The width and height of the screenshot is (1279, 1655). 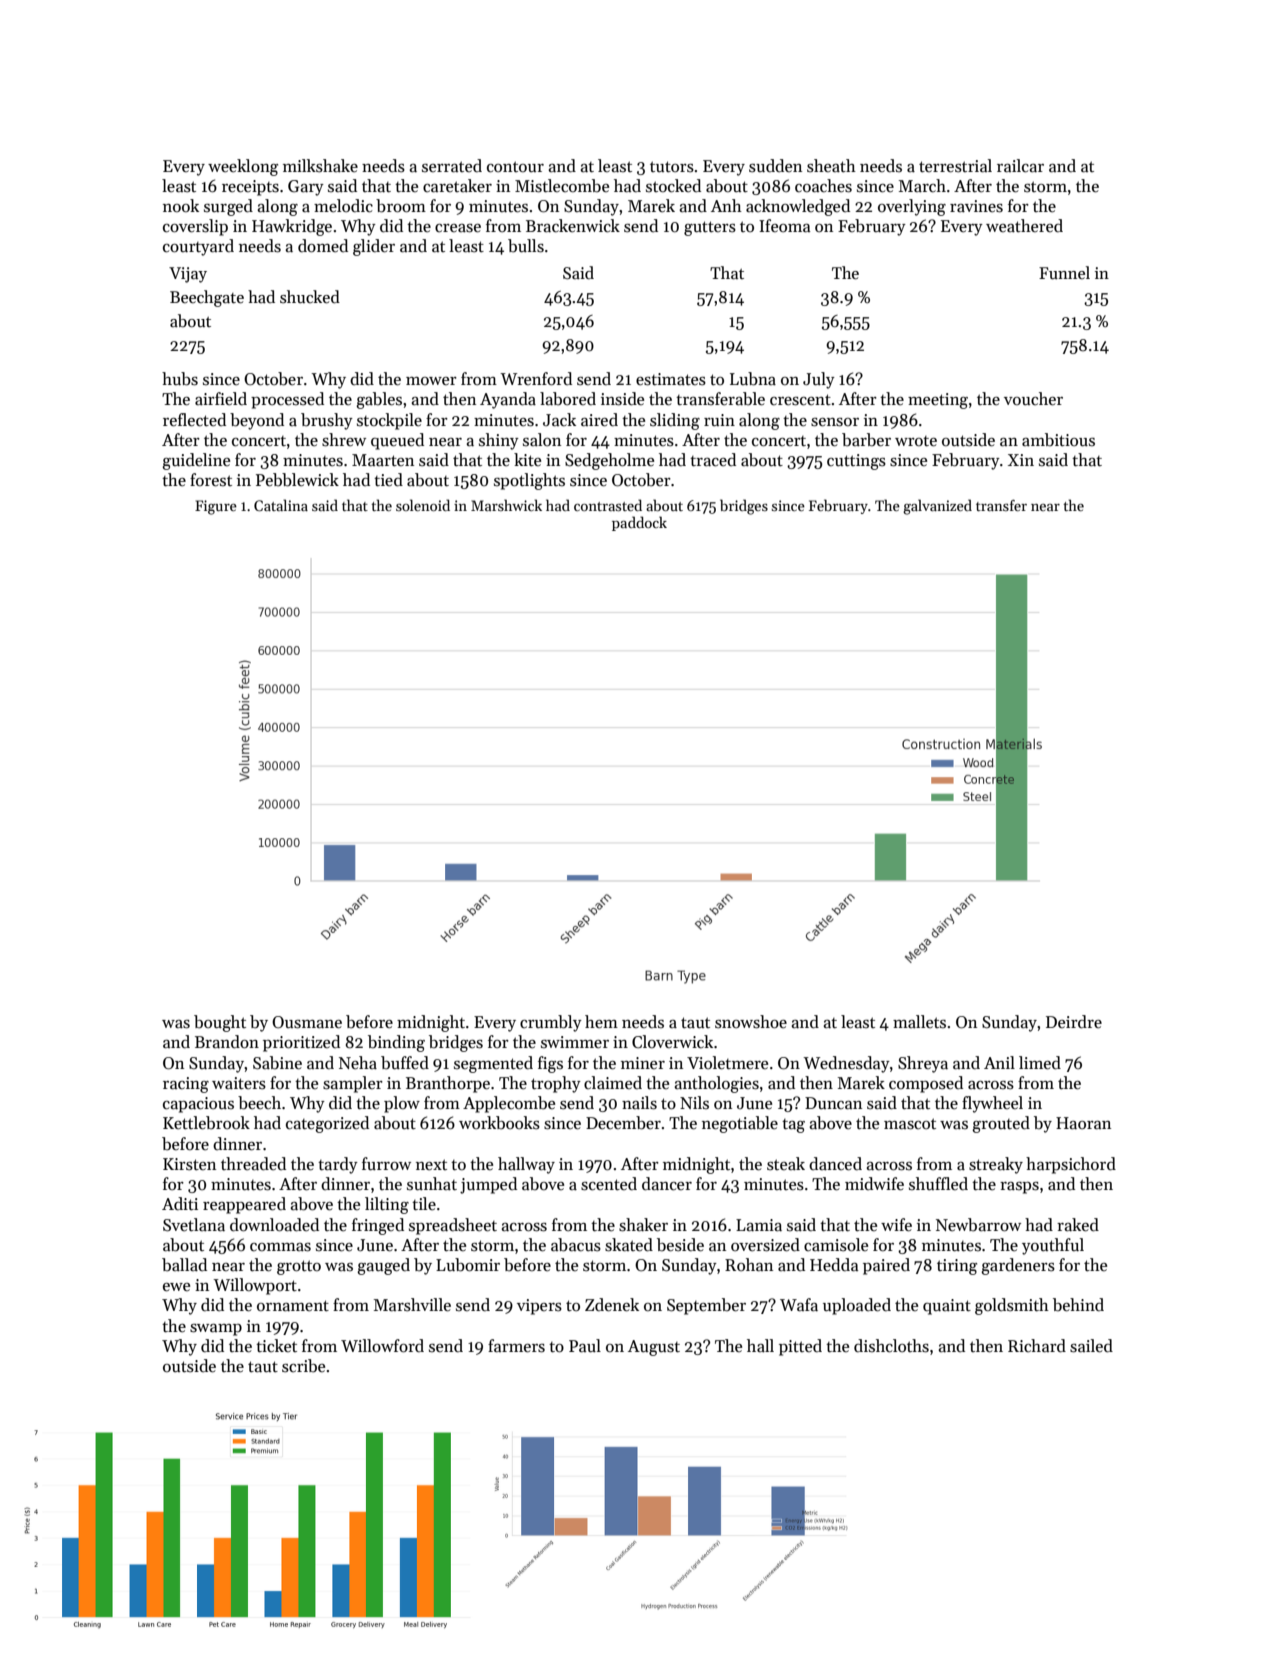 I want to click on Deirdre, so click(x=1074, y=1022).
